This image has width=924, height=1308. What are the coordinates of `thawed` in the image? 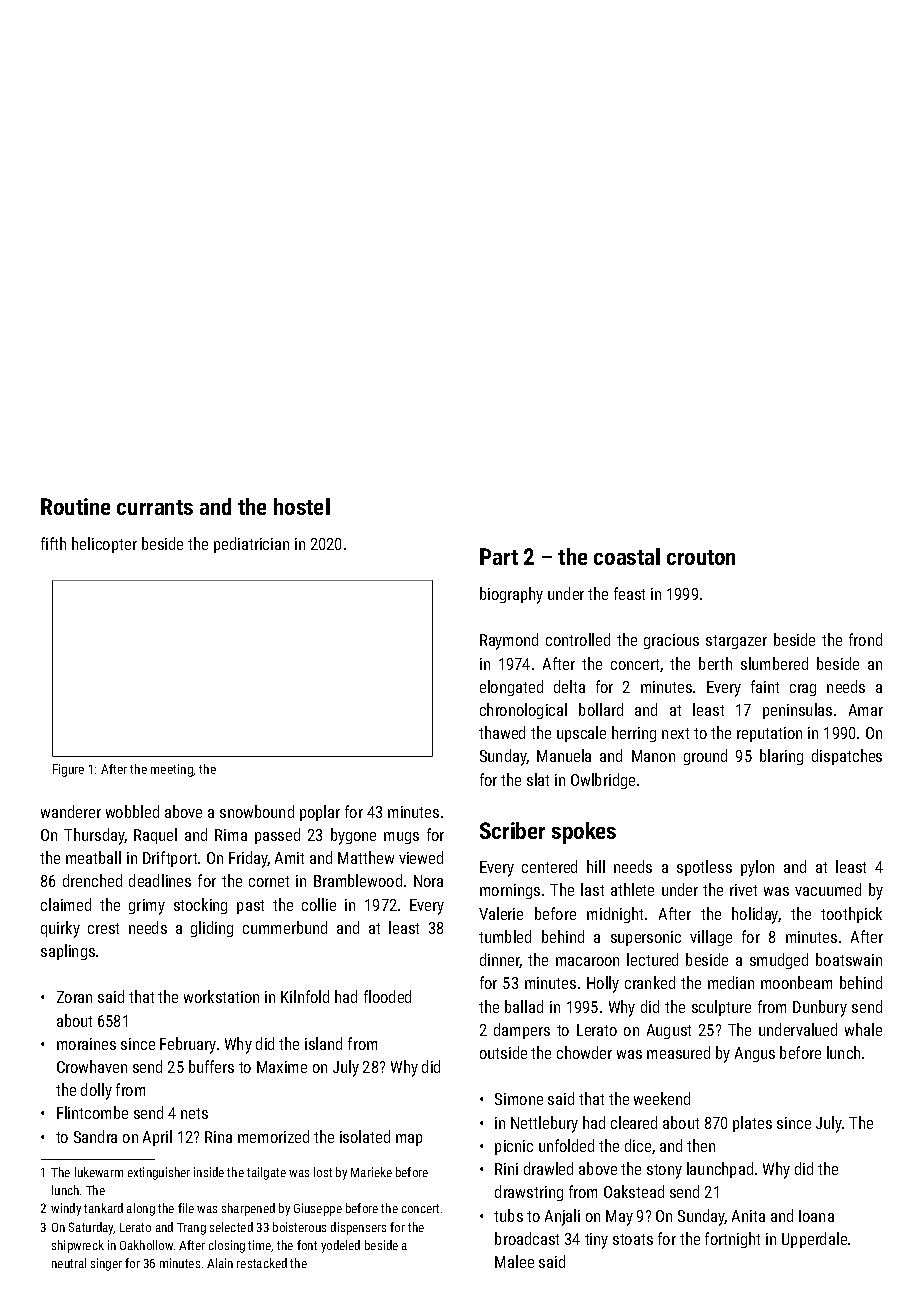 It's located at (502, 732).
